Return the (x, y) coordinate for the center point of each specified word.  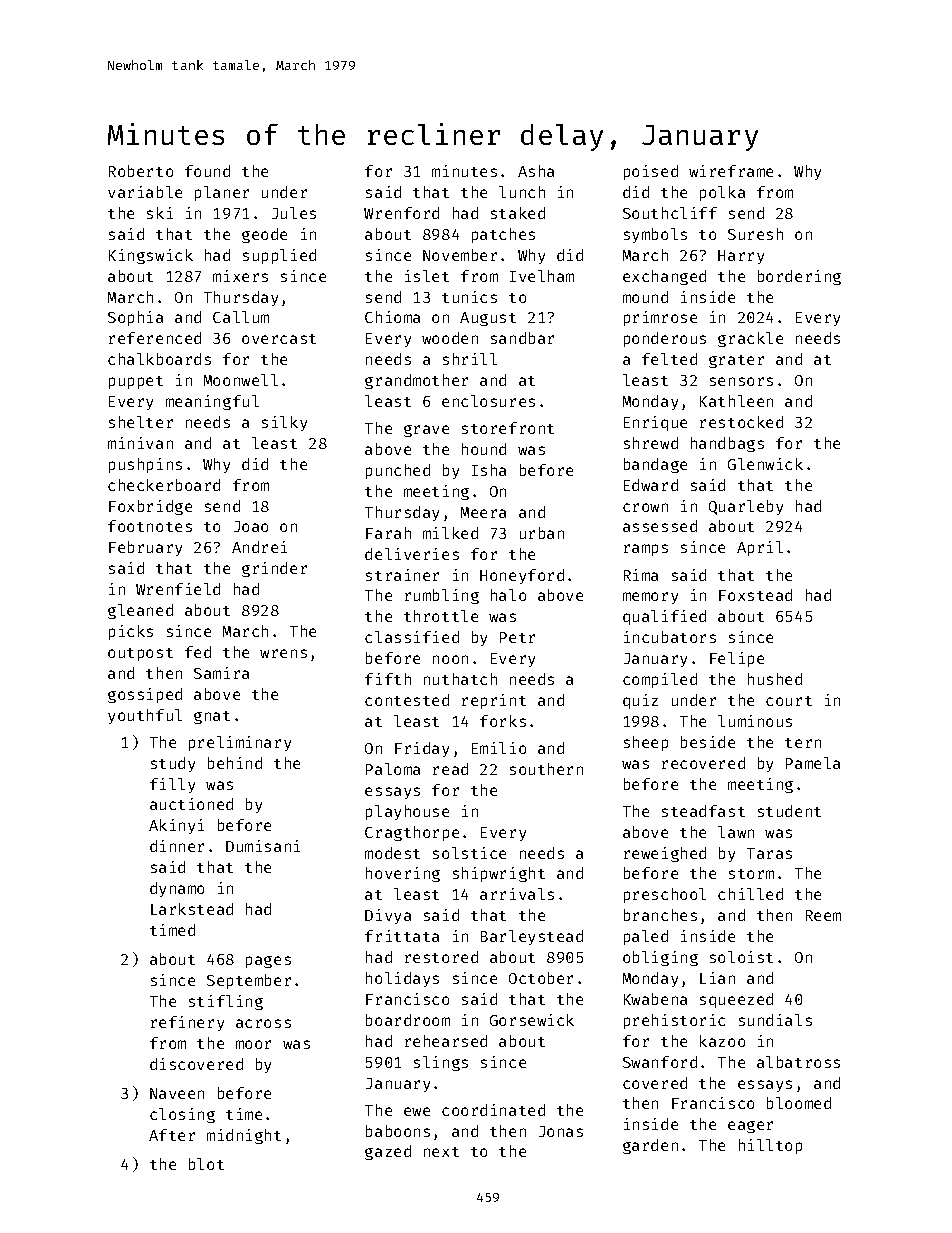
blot (206, 1164)
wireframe (731, 171)
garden (650, 1146)
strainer (402, 575)
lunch (522, 192)
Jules (294, 213)
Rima (641, 575)
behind (235, 763)
